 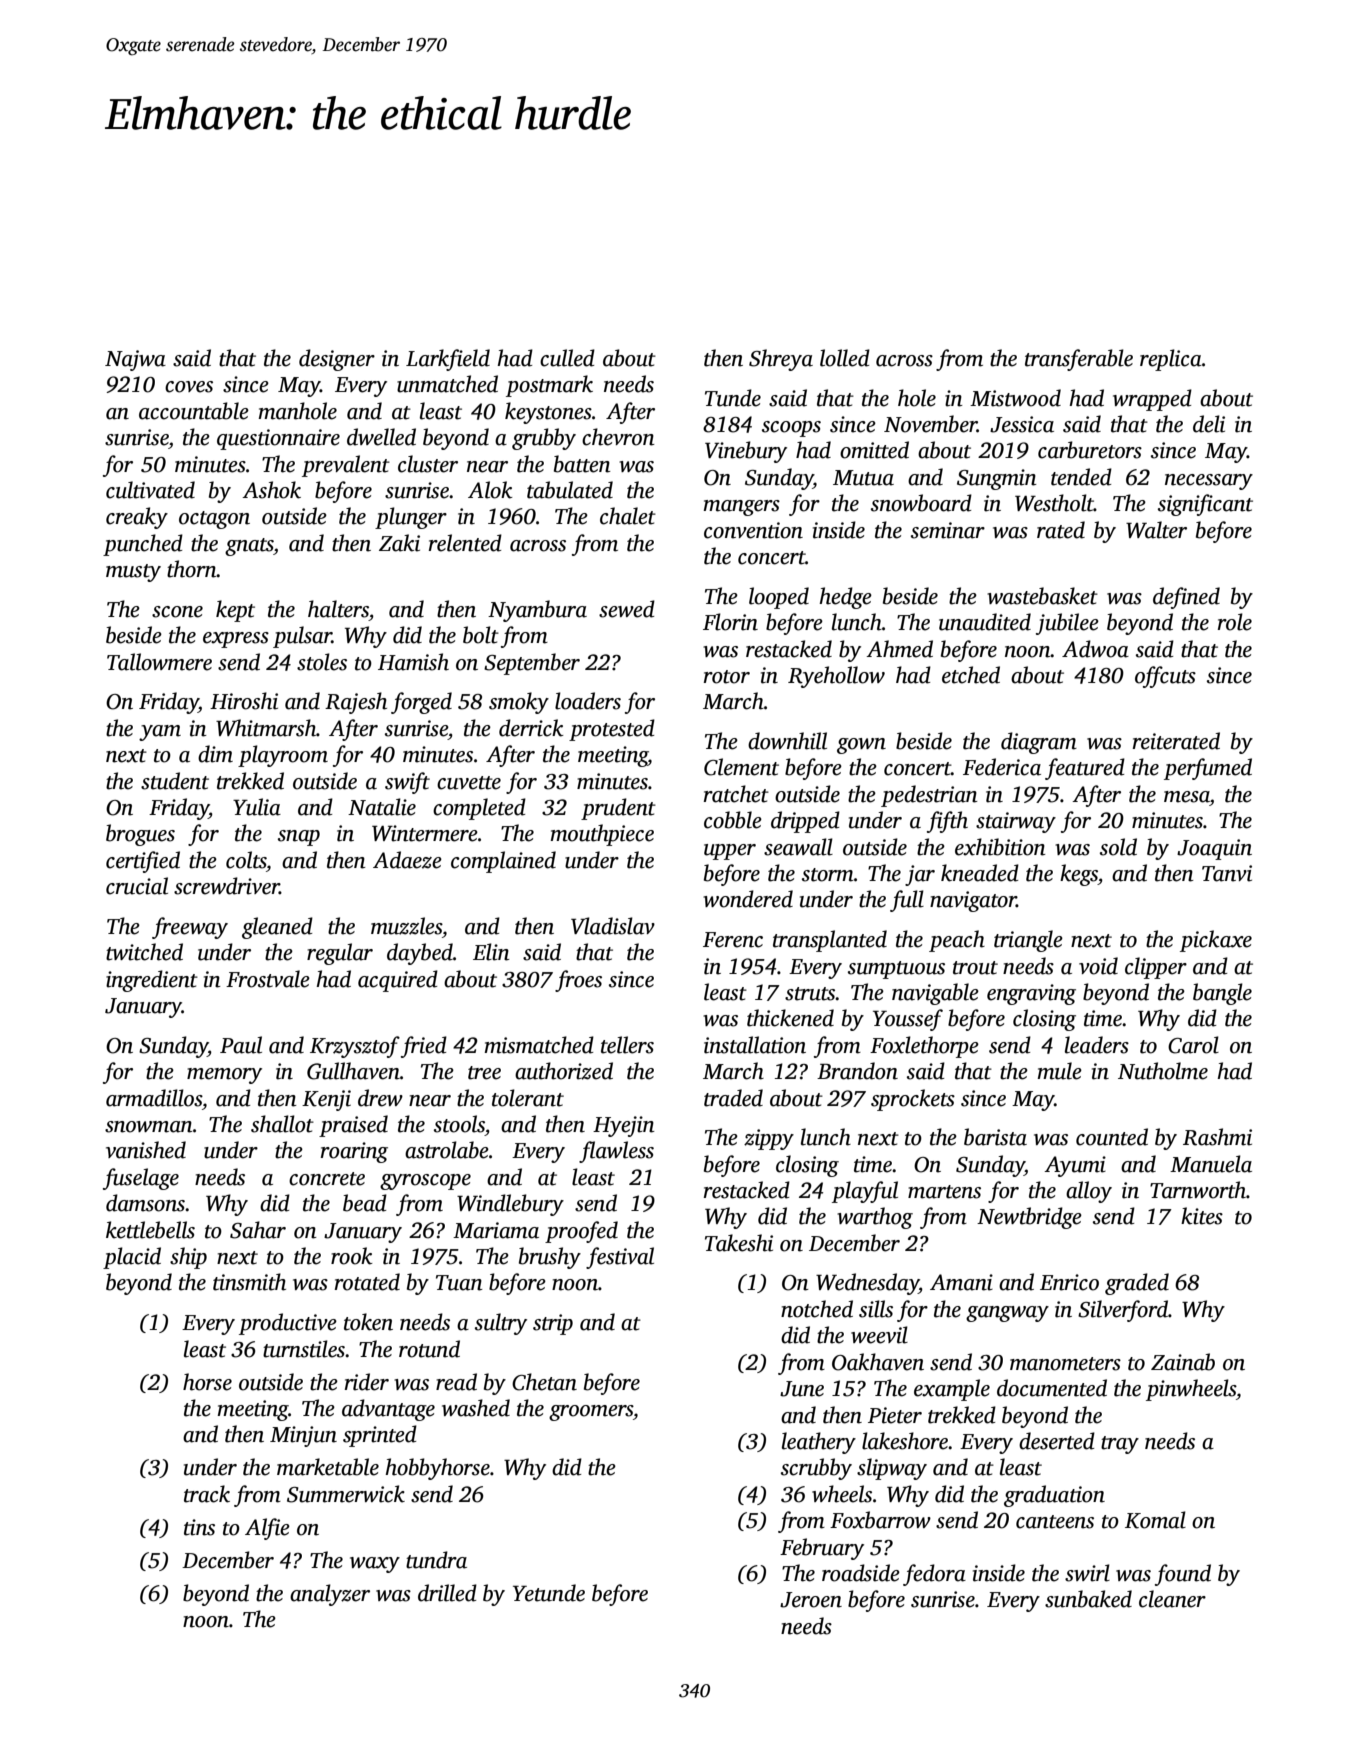 I want to click on musty, so click(x=133, y=573).
